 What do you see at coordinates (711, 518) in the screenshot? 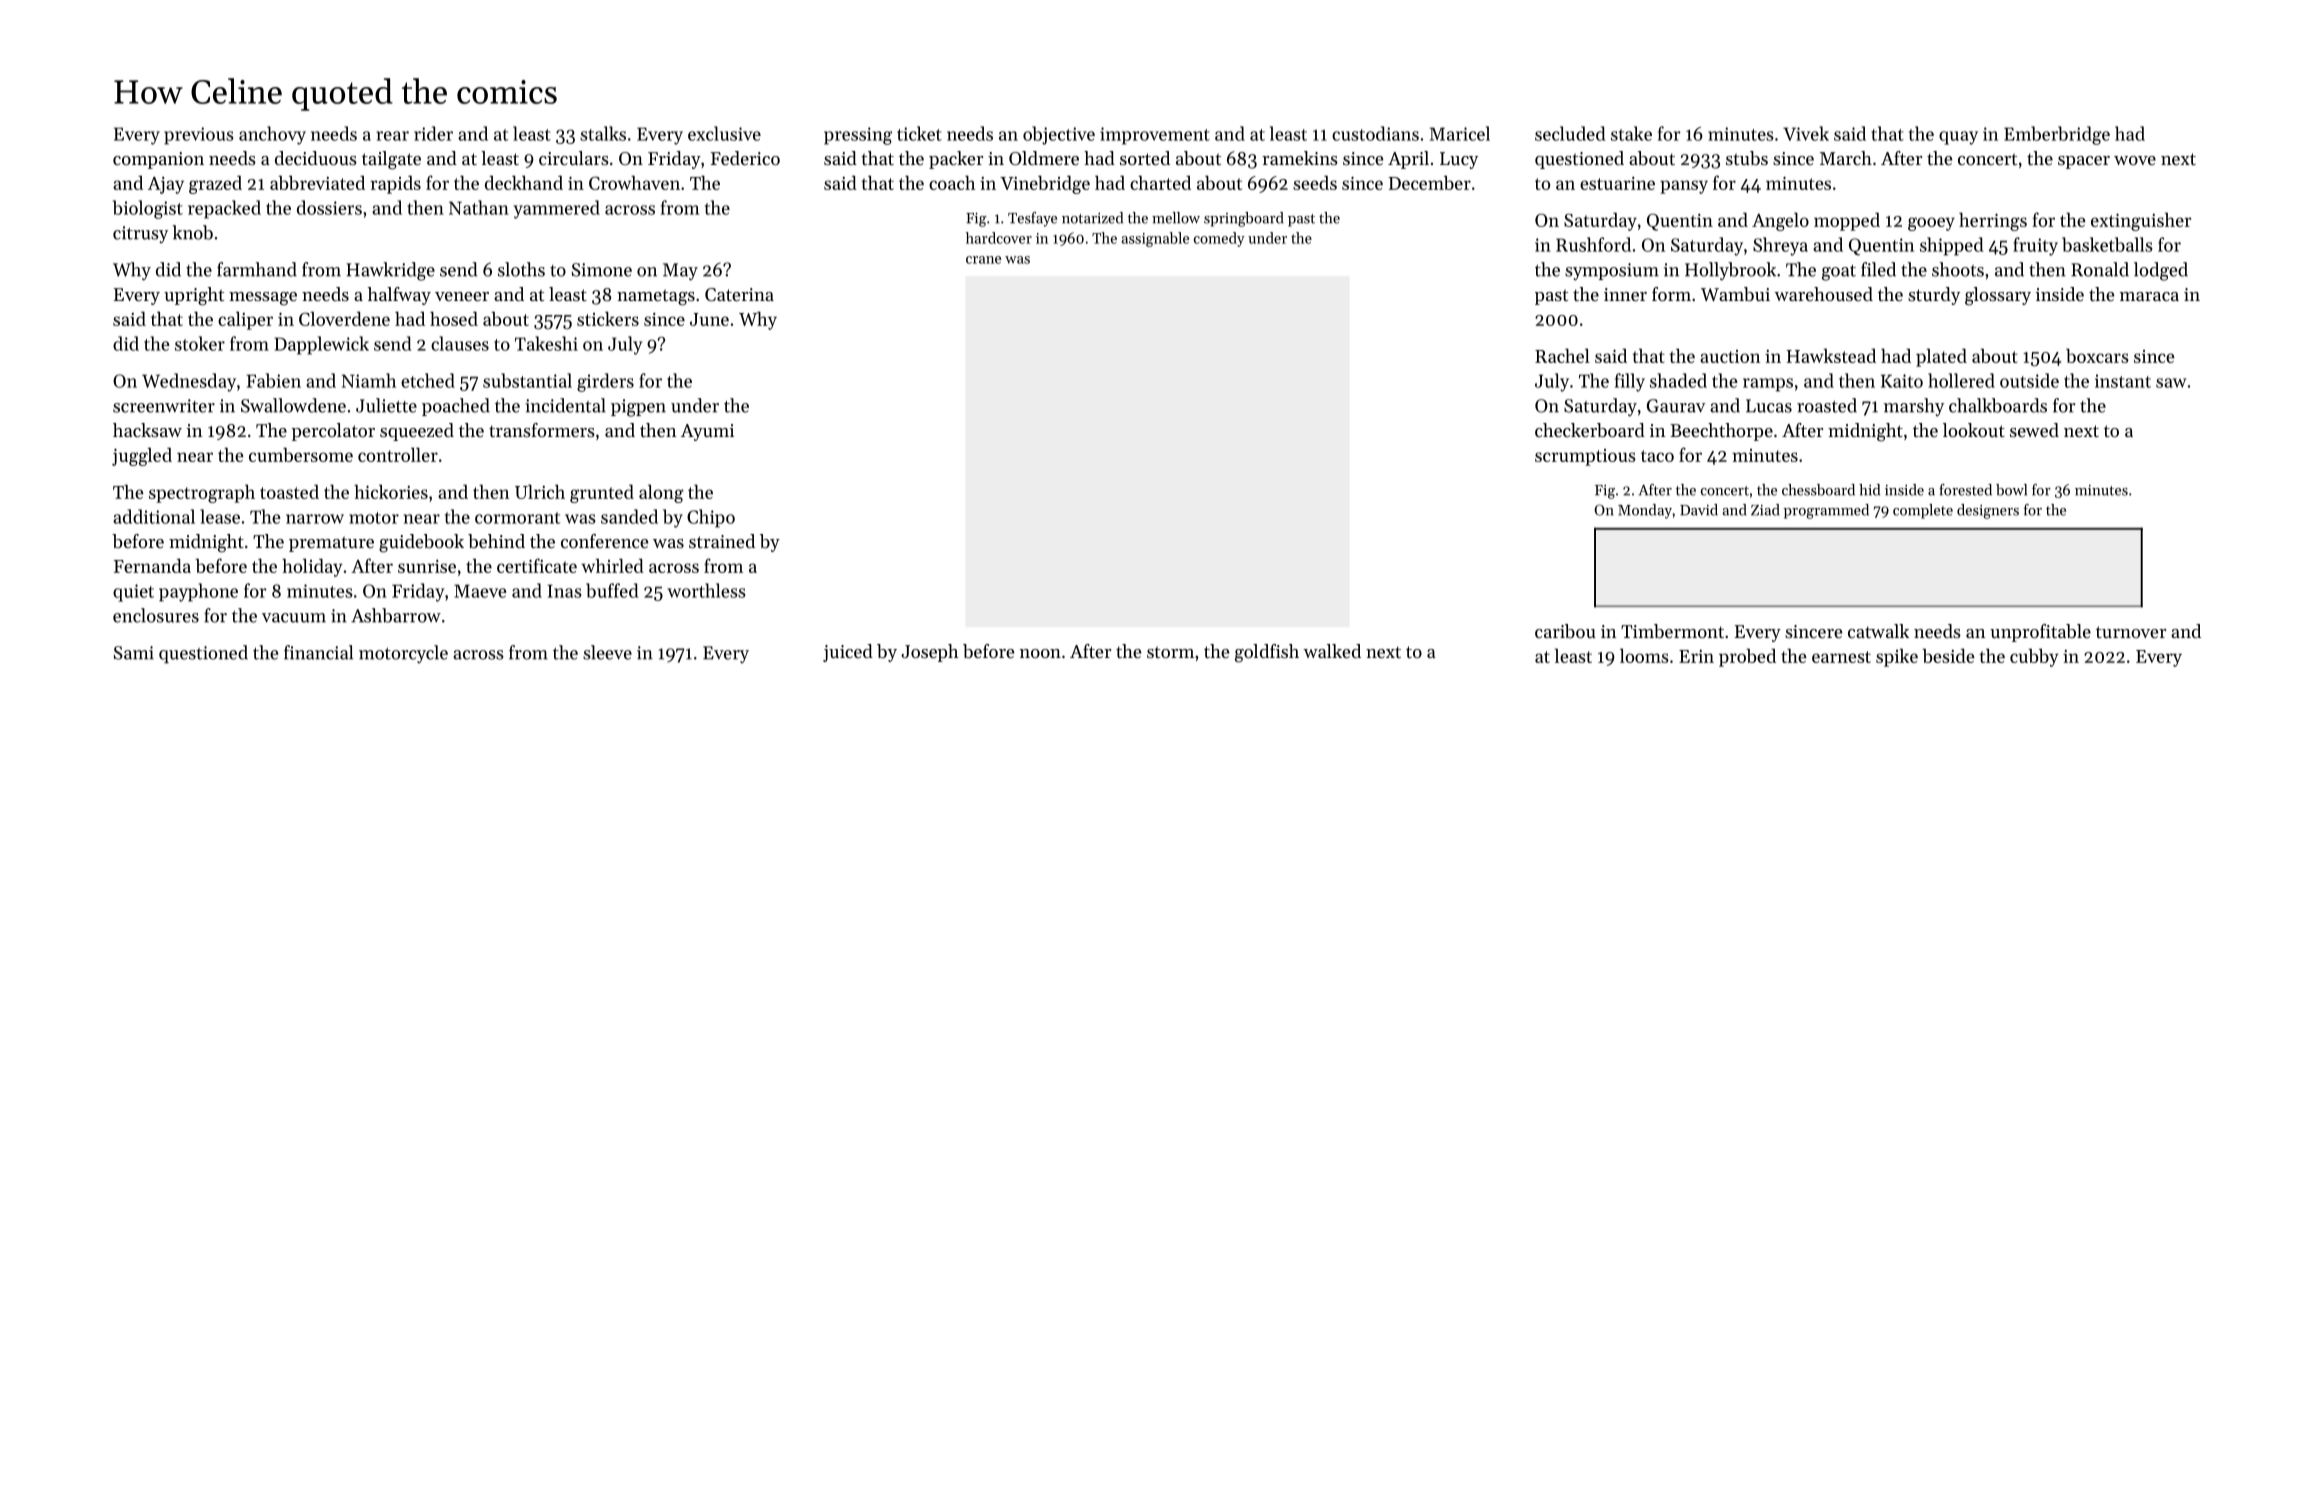
I see `Chipo` at bounding box center [711, 518].
